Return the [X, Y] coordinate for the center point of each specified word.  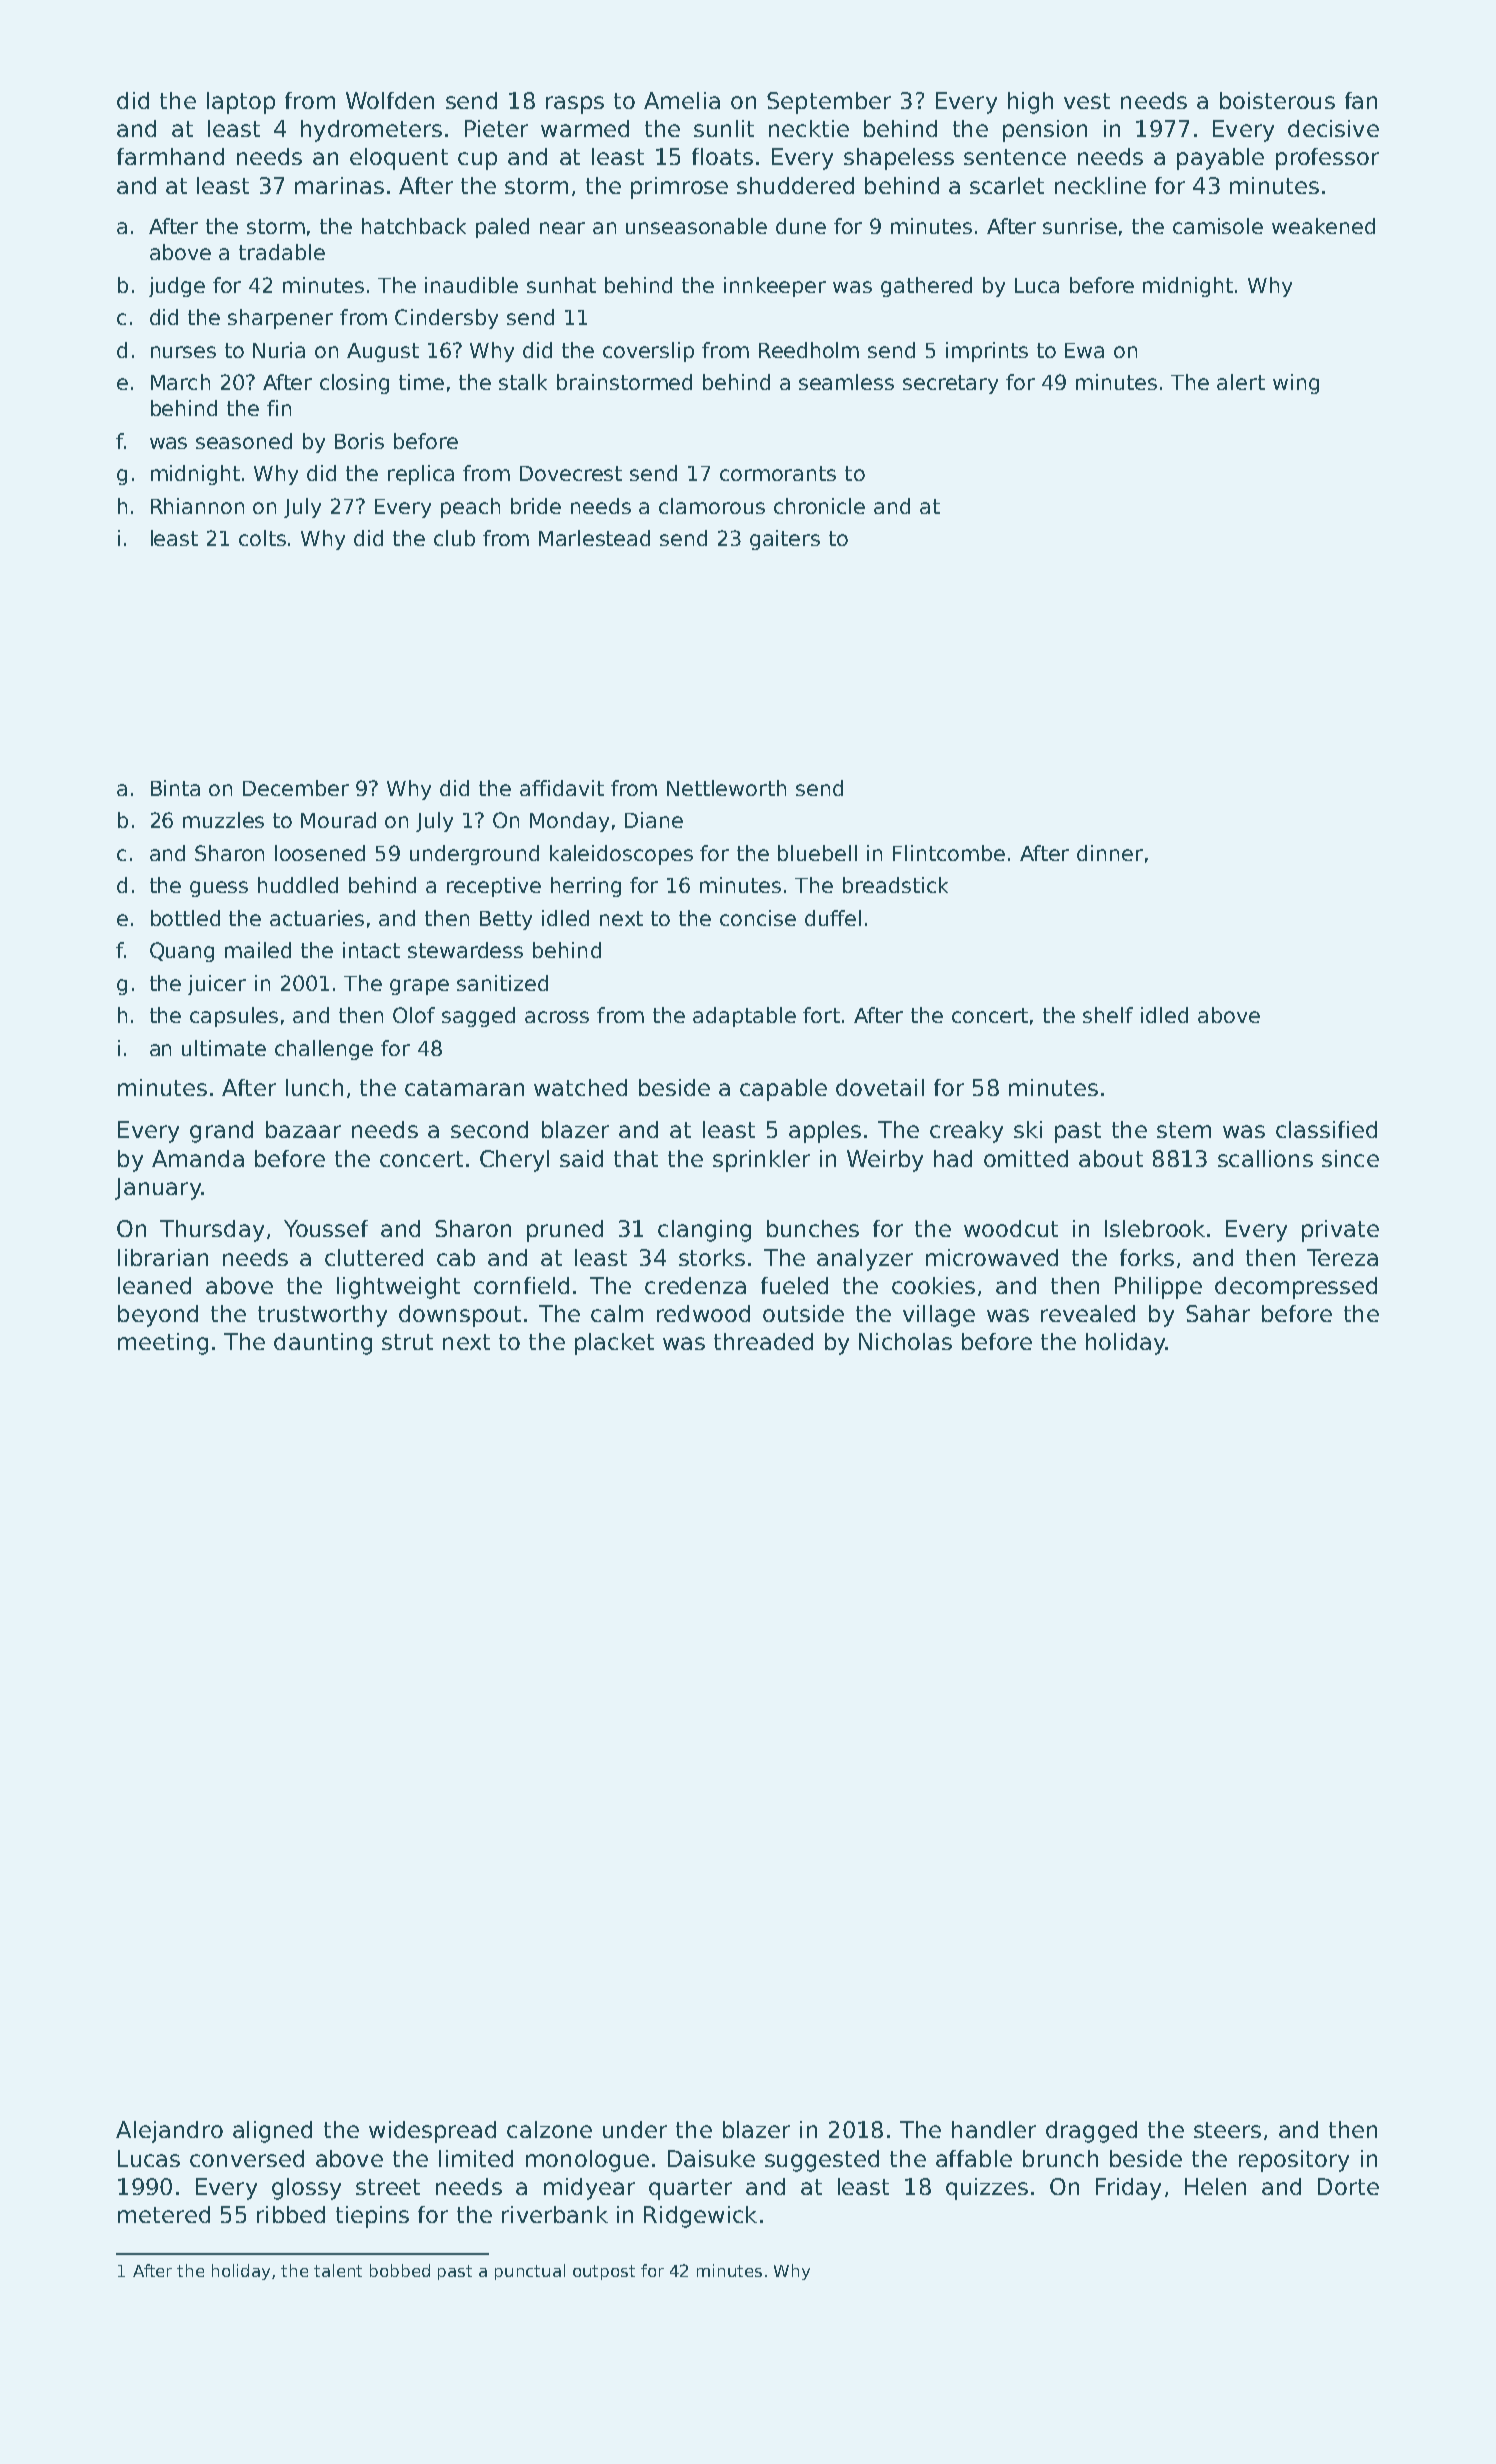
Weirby [885, 1161]
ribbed [291, 2214]
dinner [1110, 853]
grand [221, 1132]
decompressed [1296, 1288]
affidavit [562, 788]
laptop [241, 103]
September [829, 103]
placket [614, 1344]
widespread [432, 2132]
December [296, 788]
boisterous [1277, 100]
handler [994, 2129]
